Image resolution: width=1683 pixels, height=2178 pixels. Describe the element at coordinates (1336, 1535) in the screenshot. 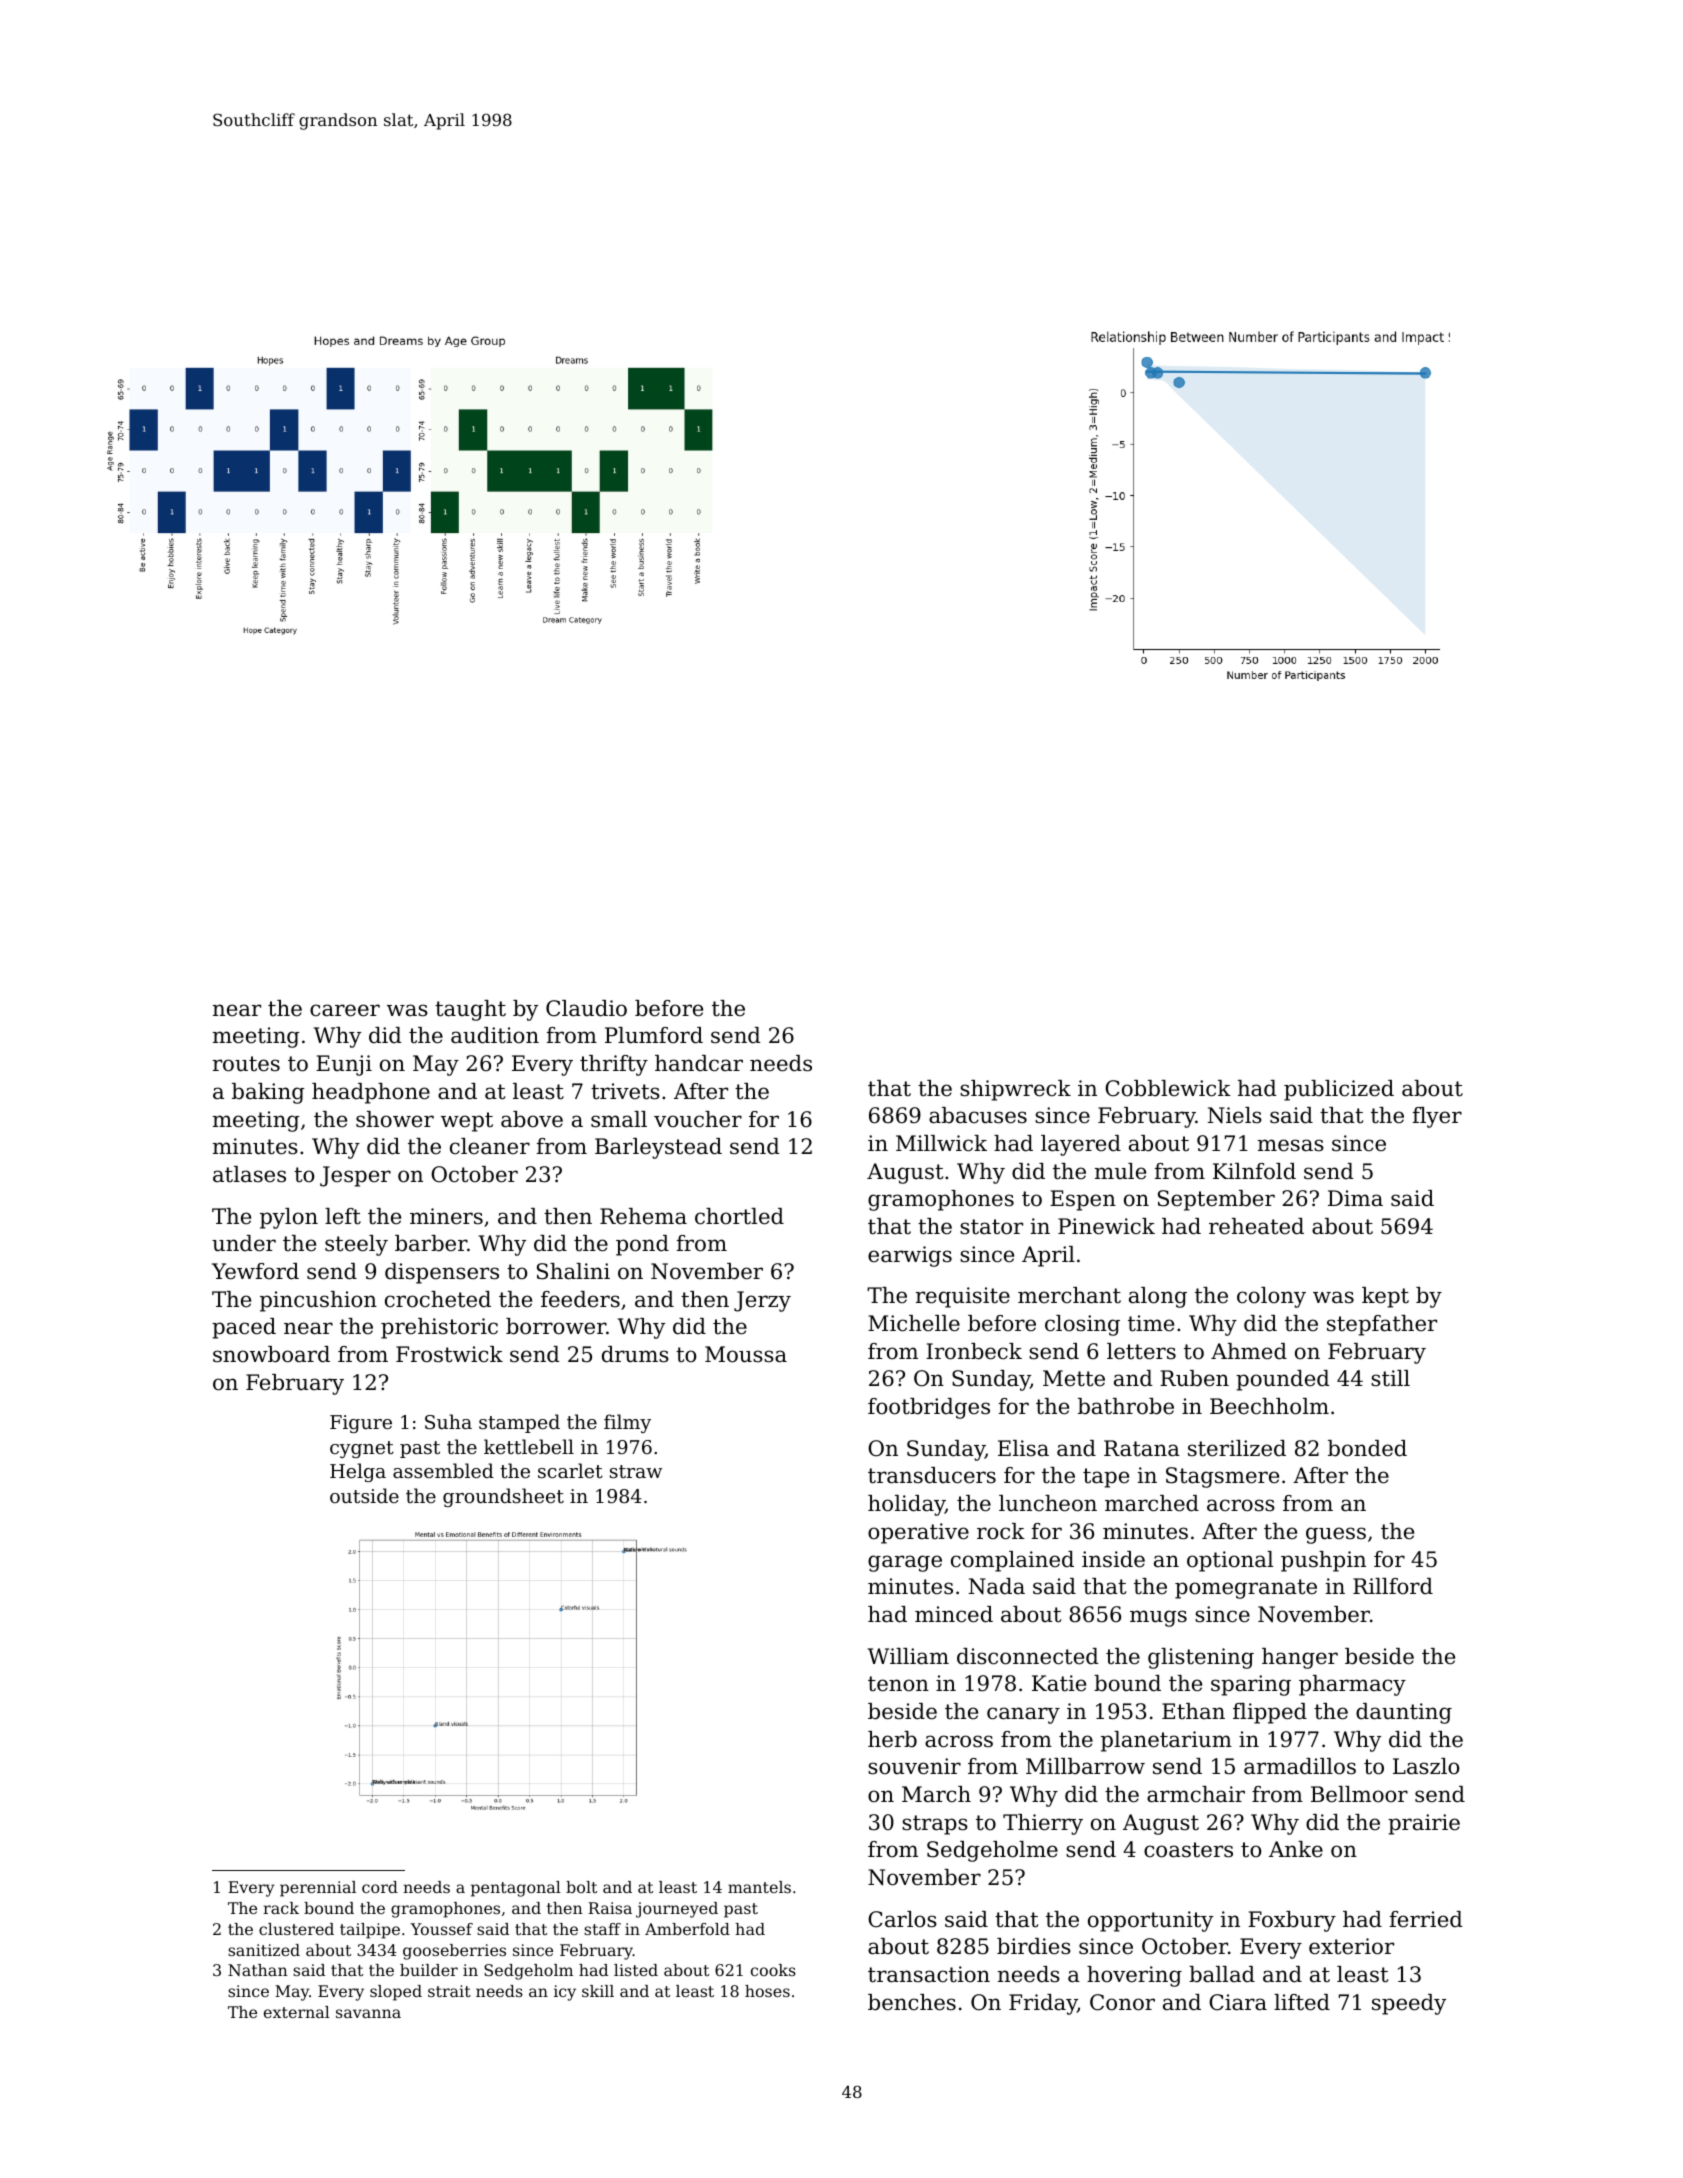

I see `guess` at that location.
